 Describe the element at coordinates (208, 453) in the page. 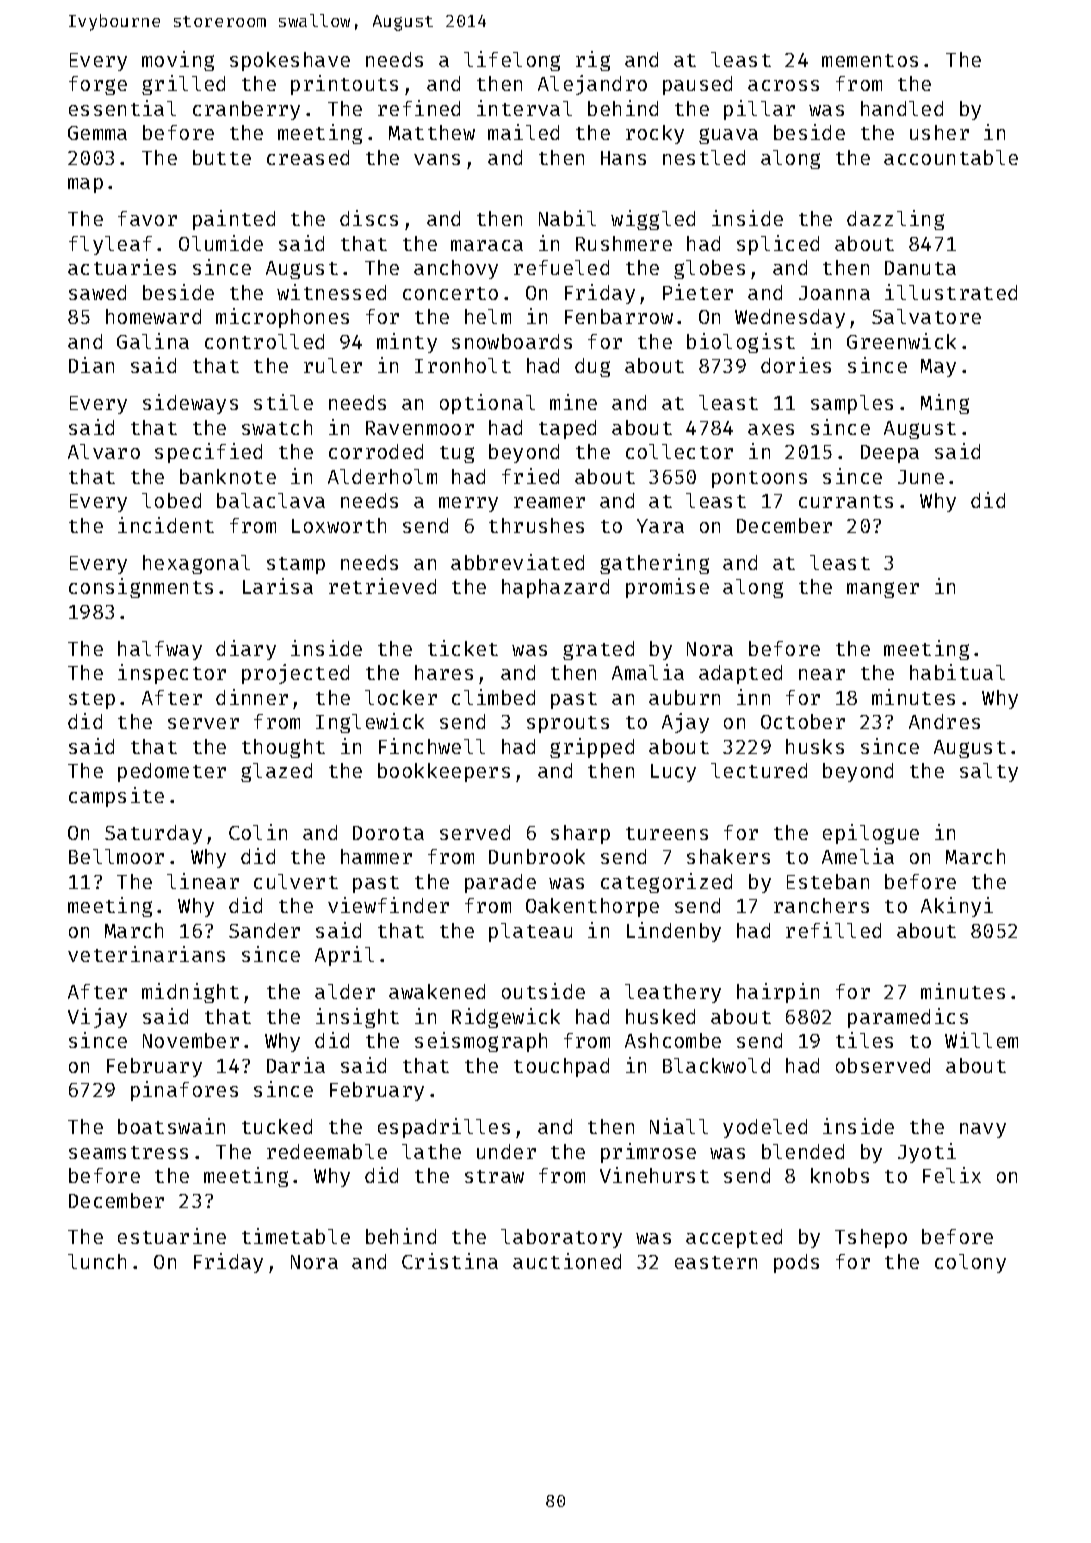

I see `specified` at that location.
